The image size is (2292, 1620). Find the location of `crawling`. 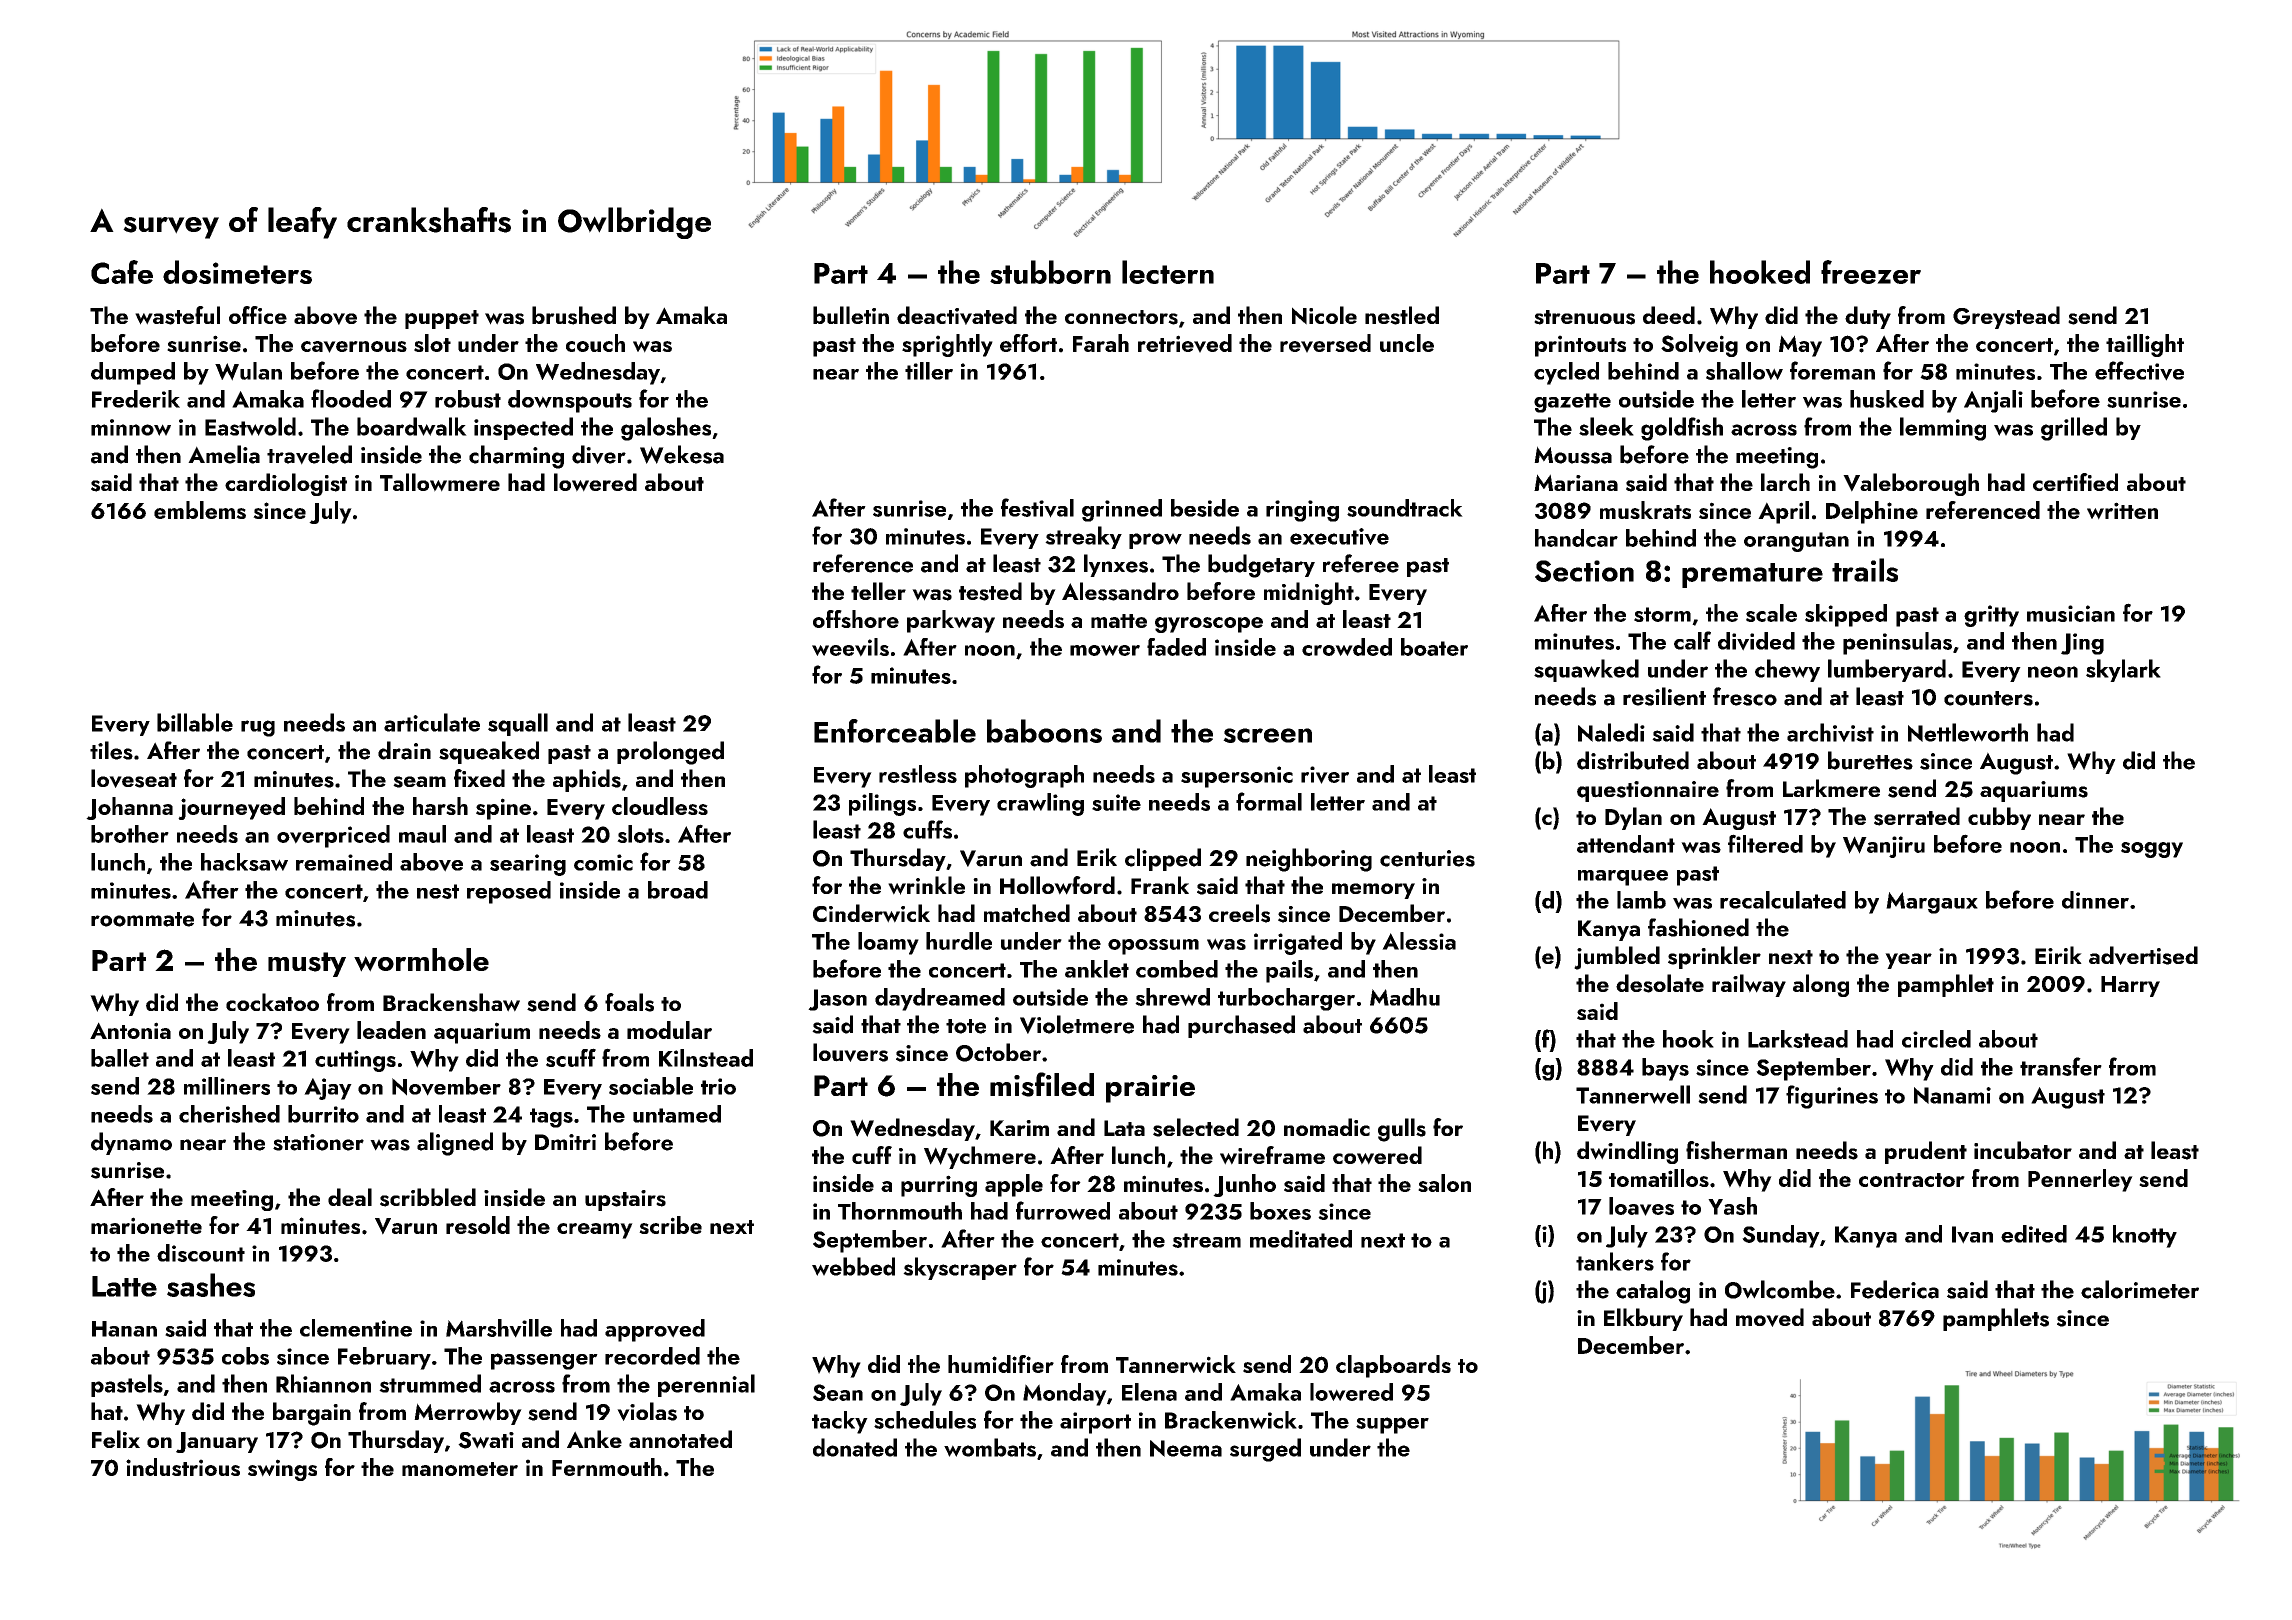

crawling is located at coordinates (1040, 804).
